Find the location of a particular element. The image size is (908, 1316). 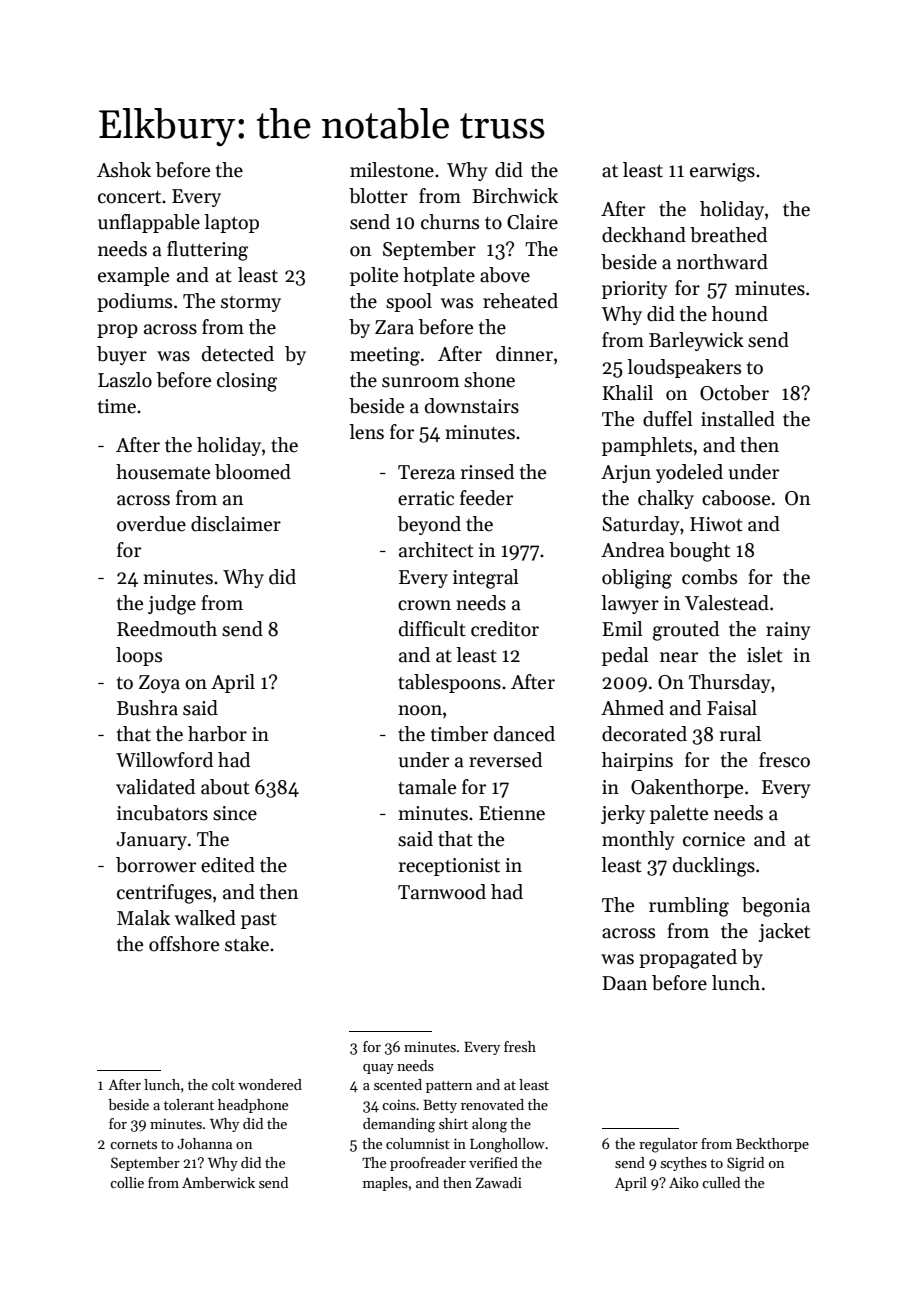

milestone is located at coordinates (392, 170).
